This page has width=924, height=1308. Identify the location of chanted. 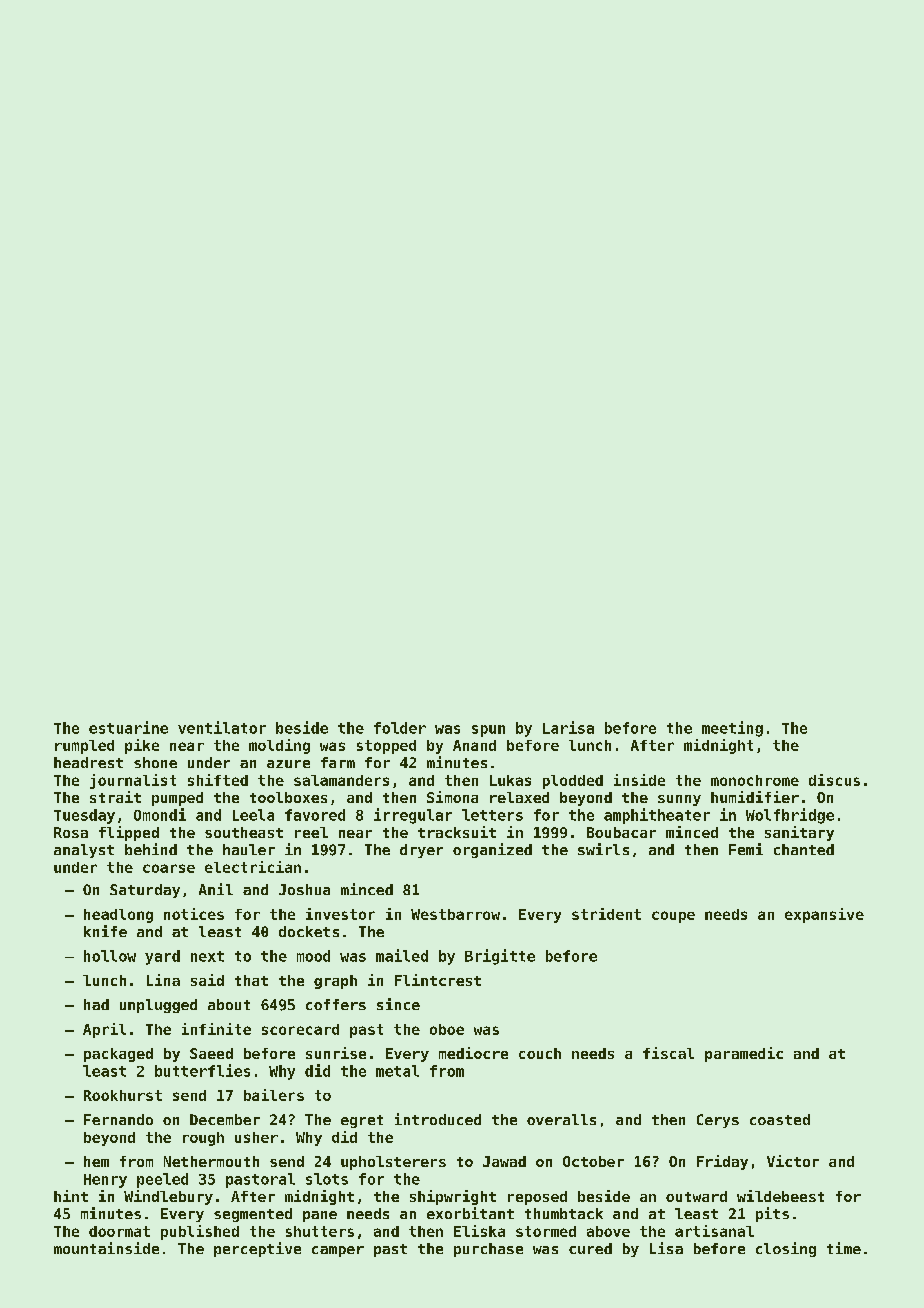
(804, 849).
